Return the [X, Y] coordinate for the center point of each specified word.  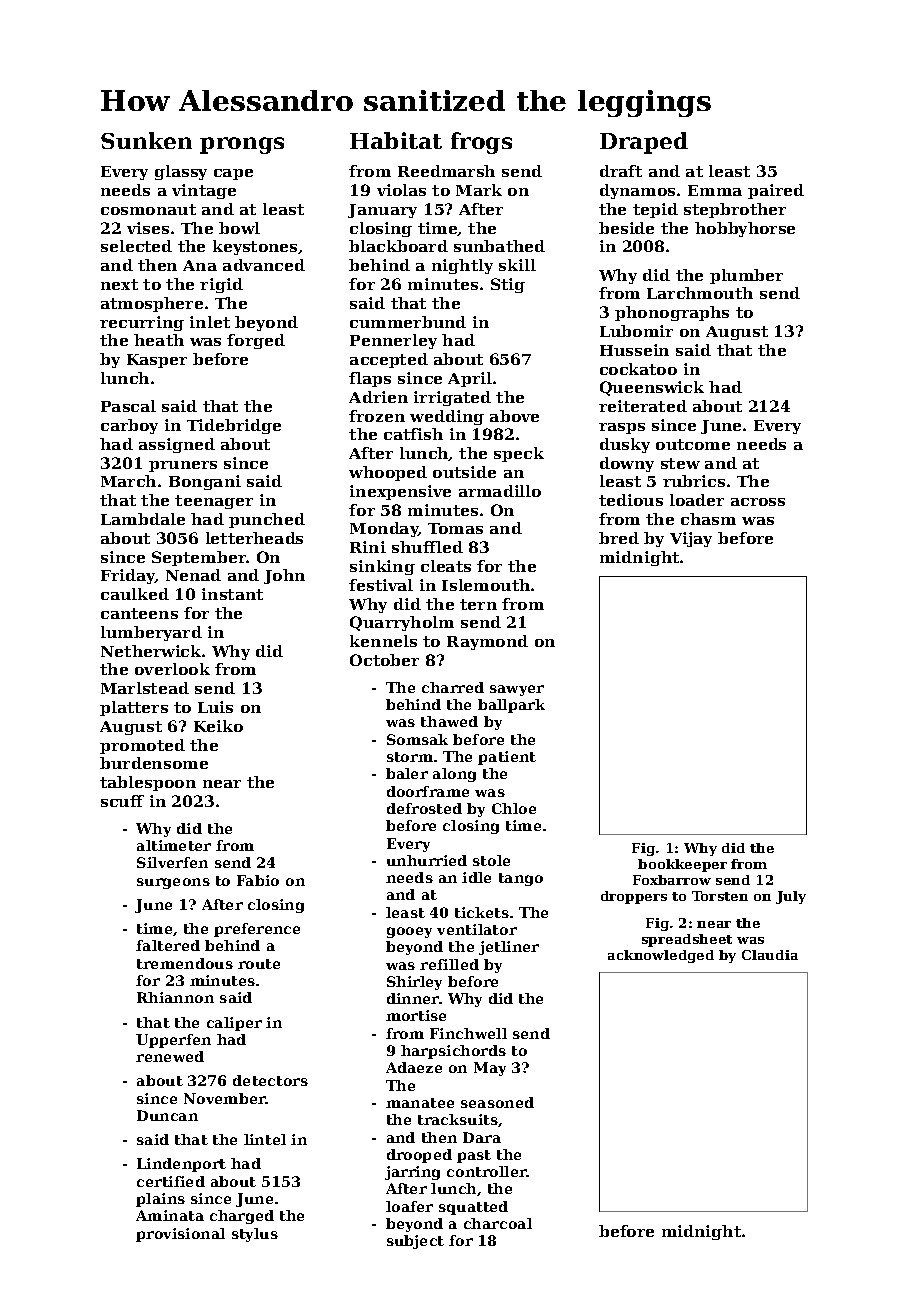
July [791, 897]
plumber [746, 276]
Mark [479, 190]
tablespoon [148, 783]
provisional [180, 1235]
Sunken [146, 140]
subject [415, 1242]
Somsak [417, 739]
